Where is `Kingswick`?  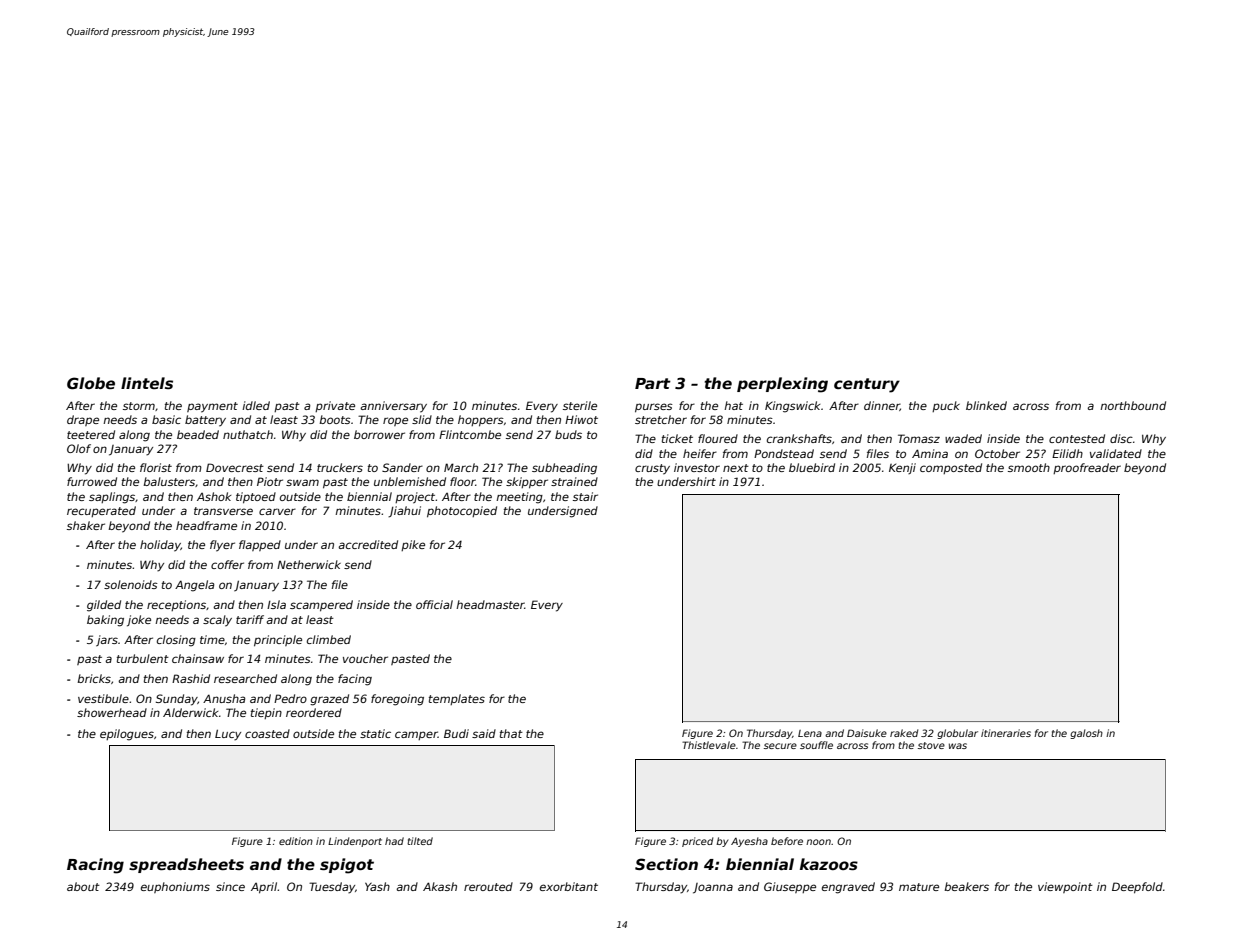 Kingswick is located at coordinates (792, 407).
